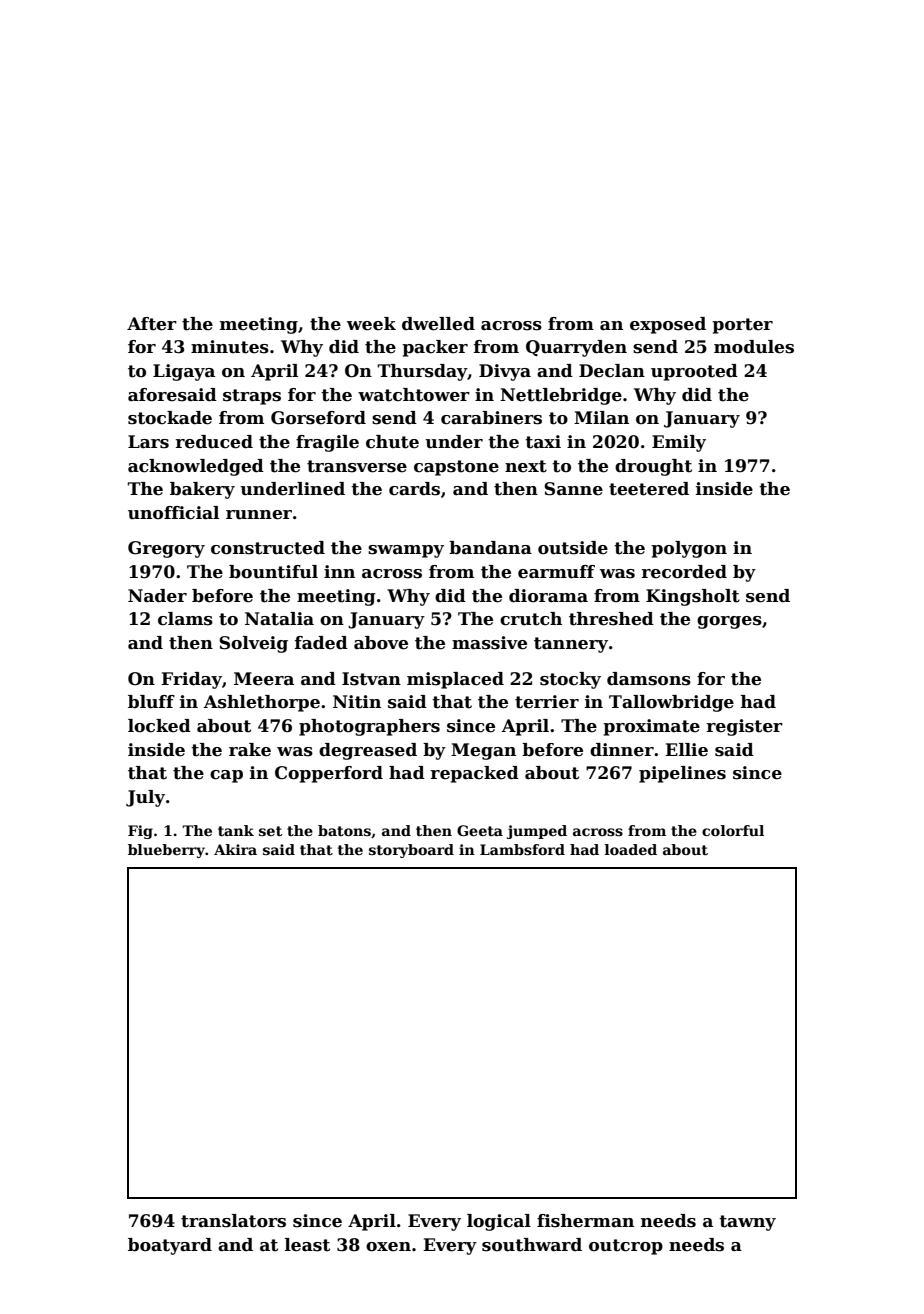 This page has width=924, height=1314. Describe the element at coordinates (754, 347) in the page. I see `modules` at that location.
